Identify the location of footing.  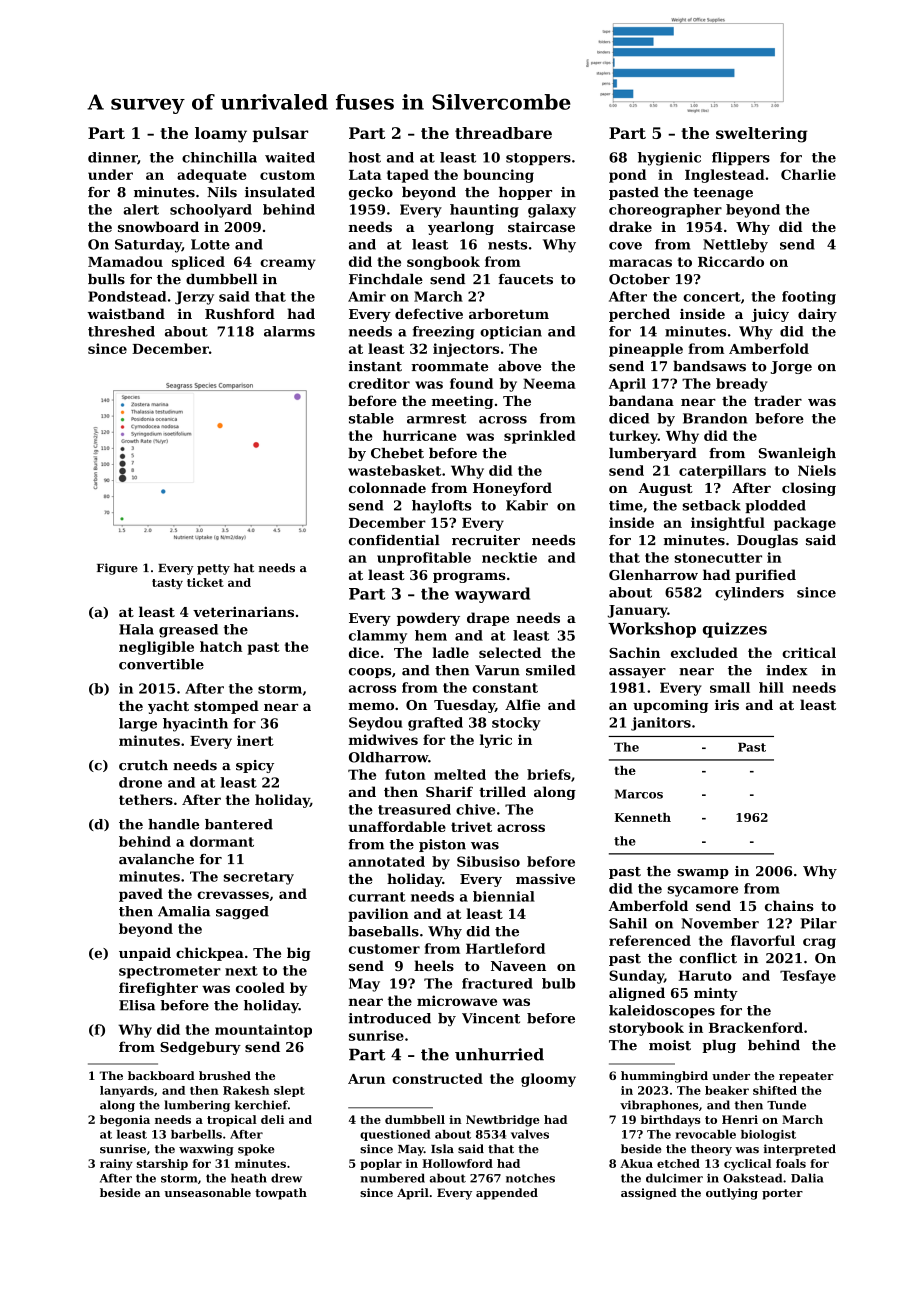
(809, 298).
